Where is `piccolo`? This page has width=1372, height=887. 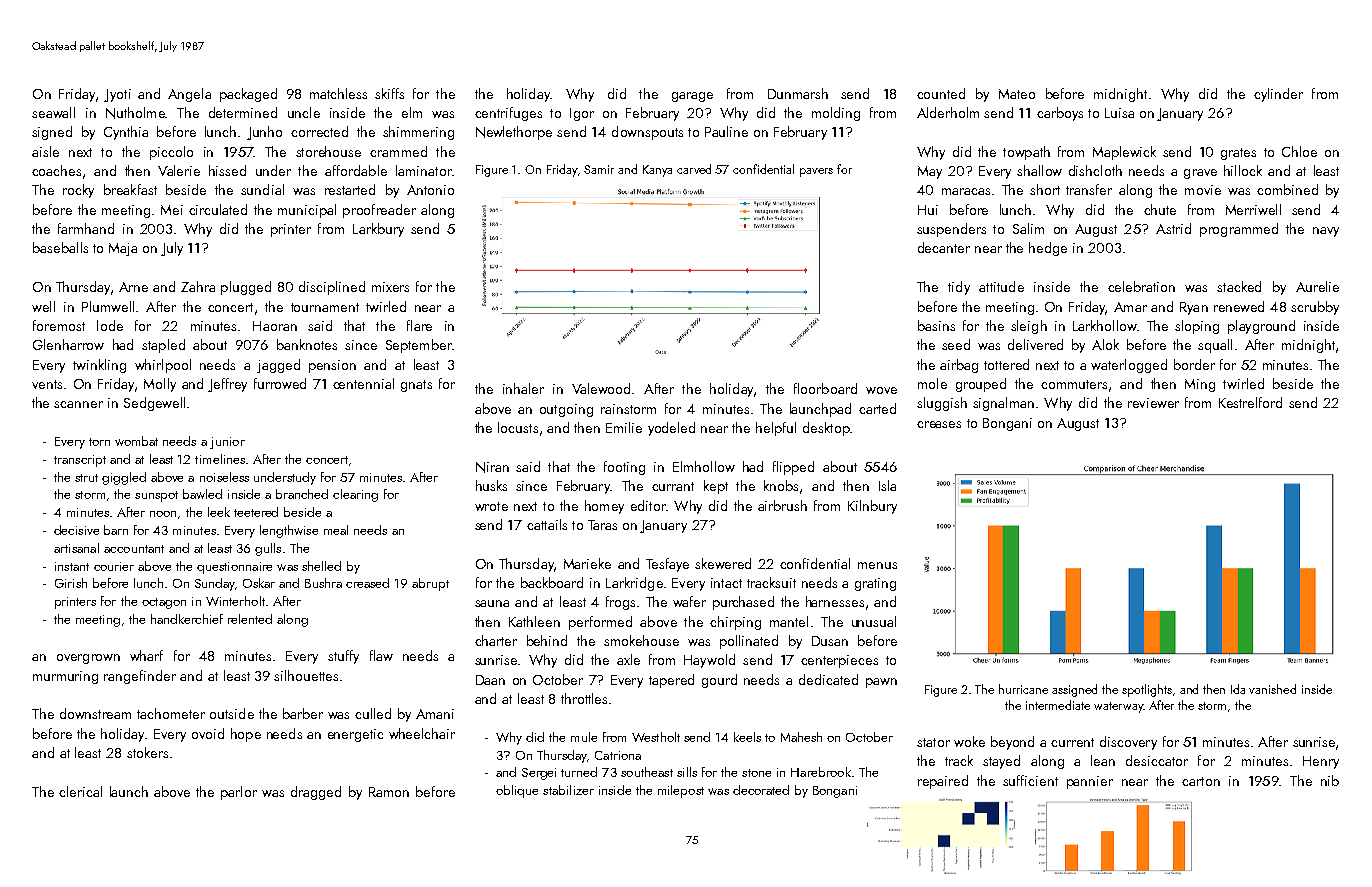 piccolo is located at coordinates (171, 153).
